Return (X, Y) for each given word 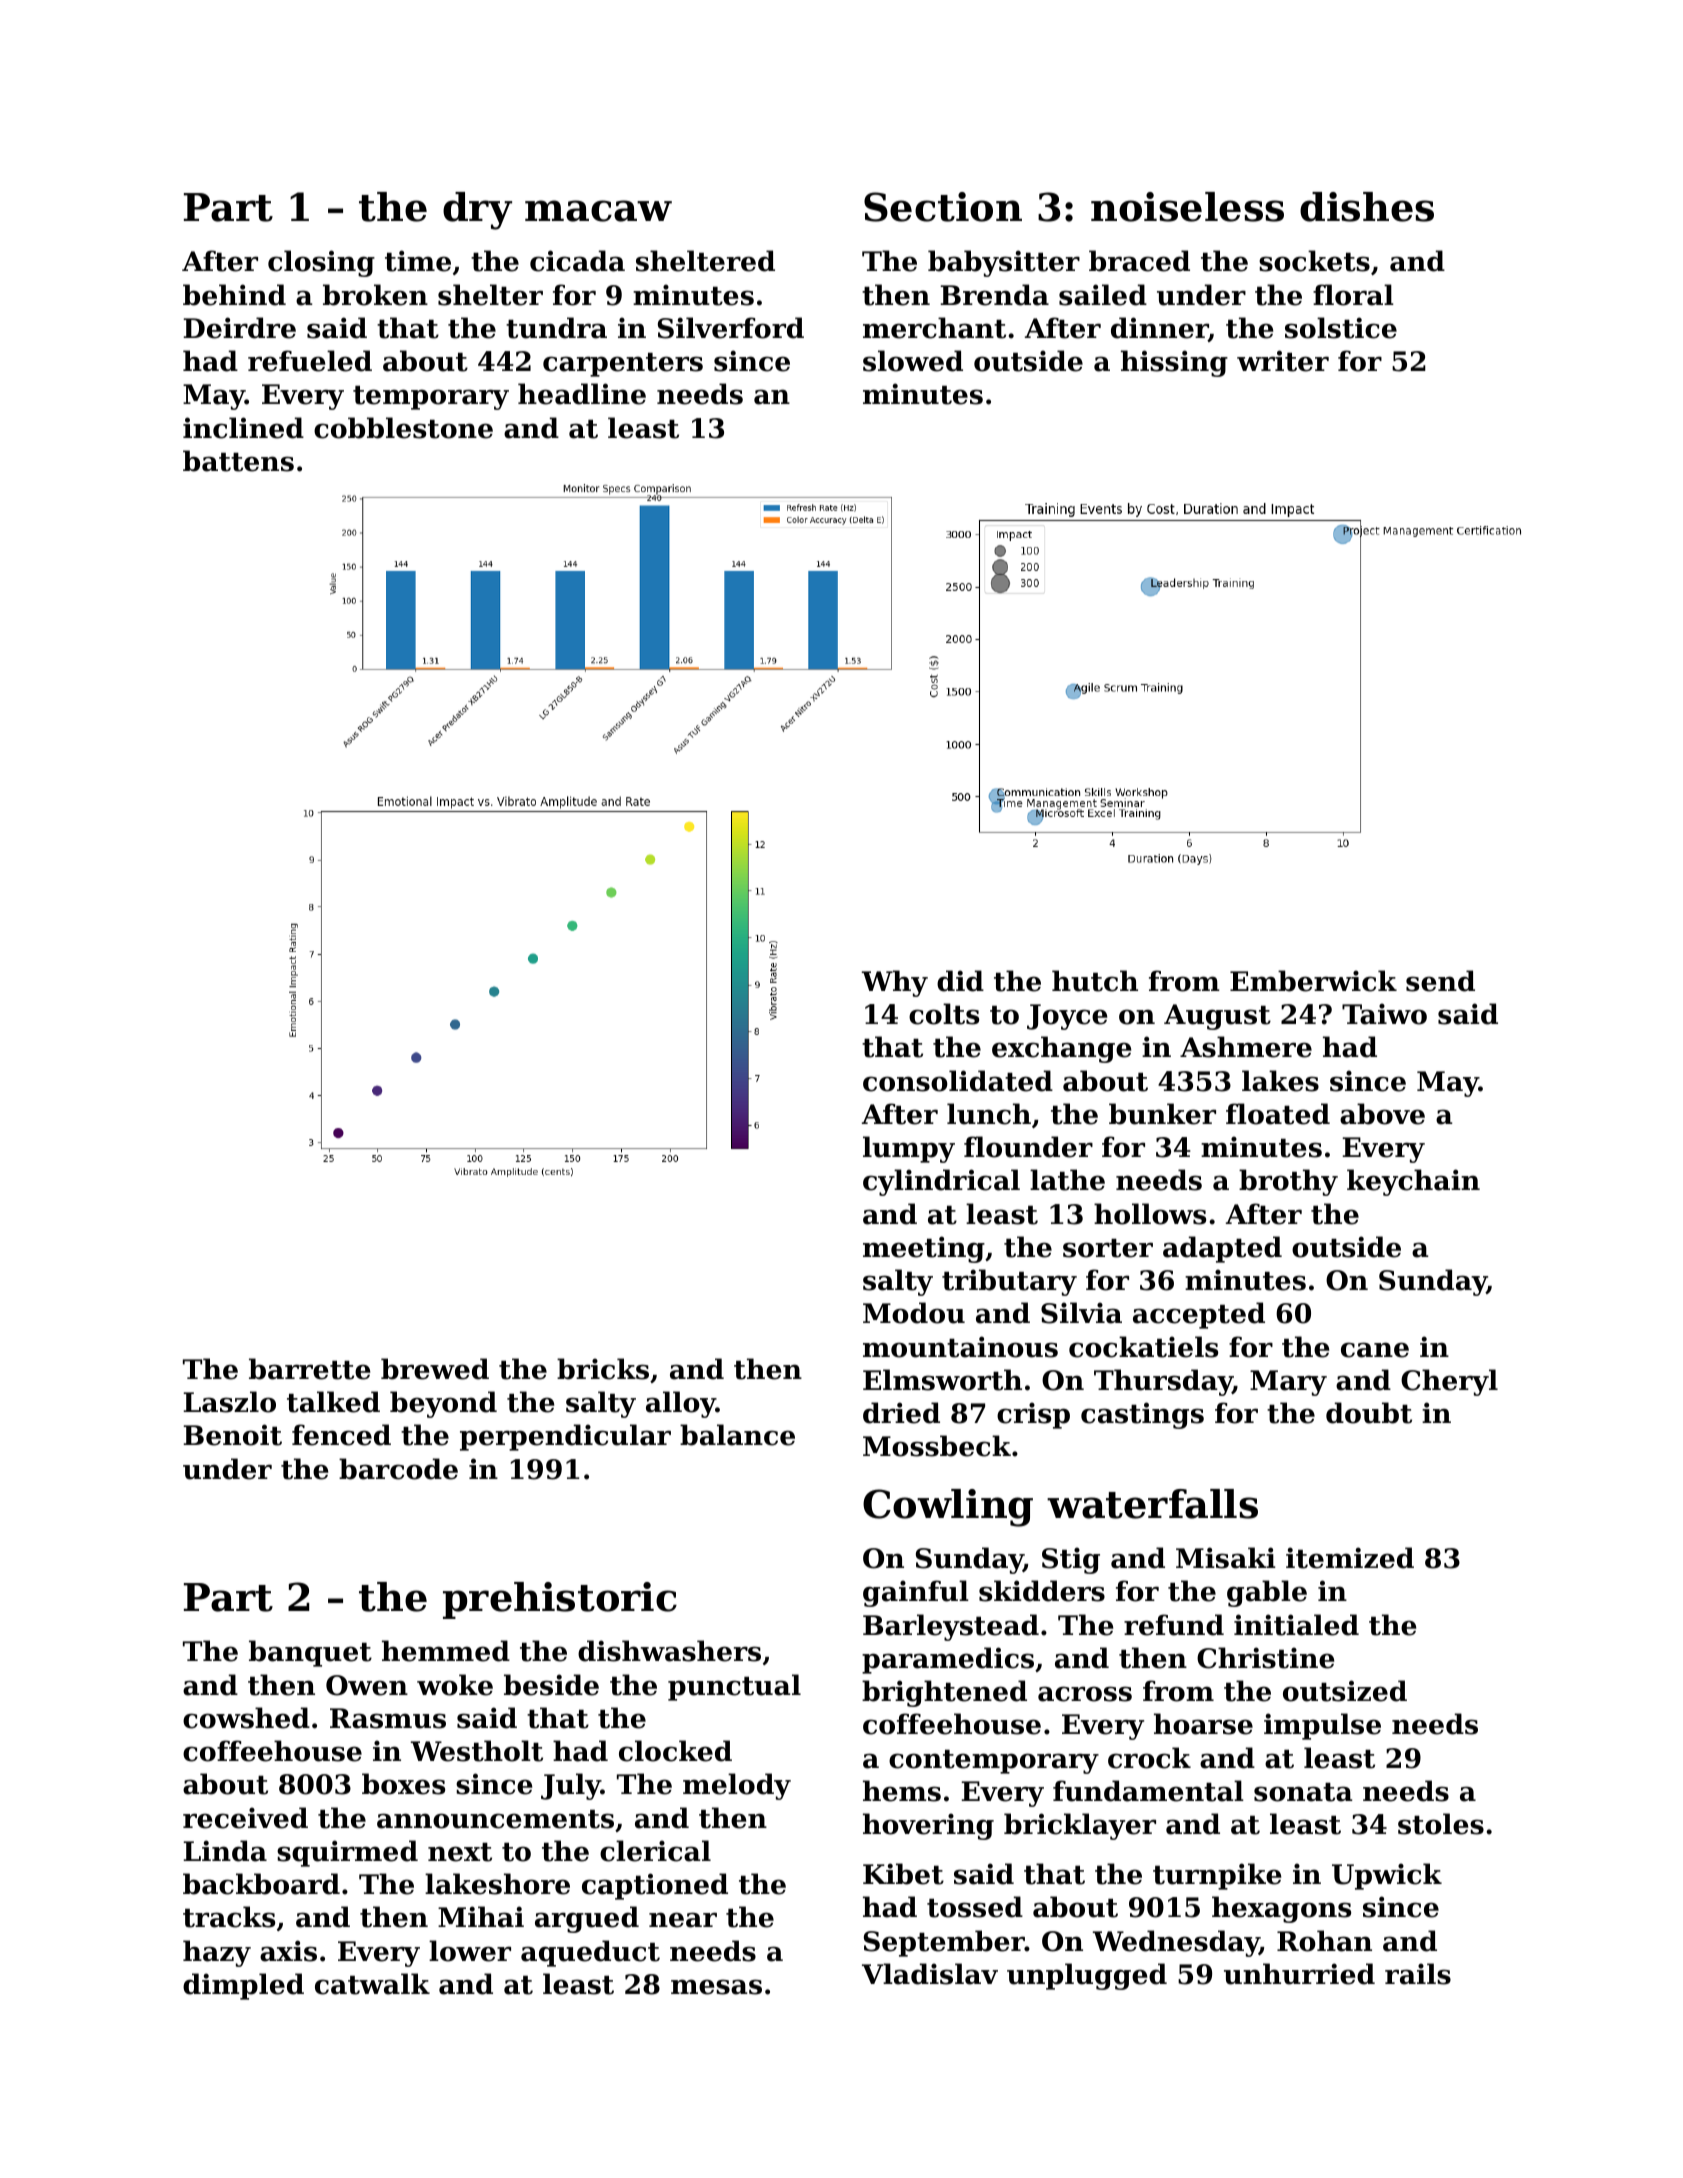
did (960, 981)
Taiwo (1384, 1014)
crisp (1033, 1415)
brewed (435, 1369)
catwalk (372, 1984)
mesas (716, 1987)
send (1440, 981)
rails (1418, 1974)
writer (1283, 361)
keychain (1413, 1182)
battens (238, 461)
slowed (913, 361)
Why (895, 983)
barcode (398, 1469)
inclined (243, 428)
